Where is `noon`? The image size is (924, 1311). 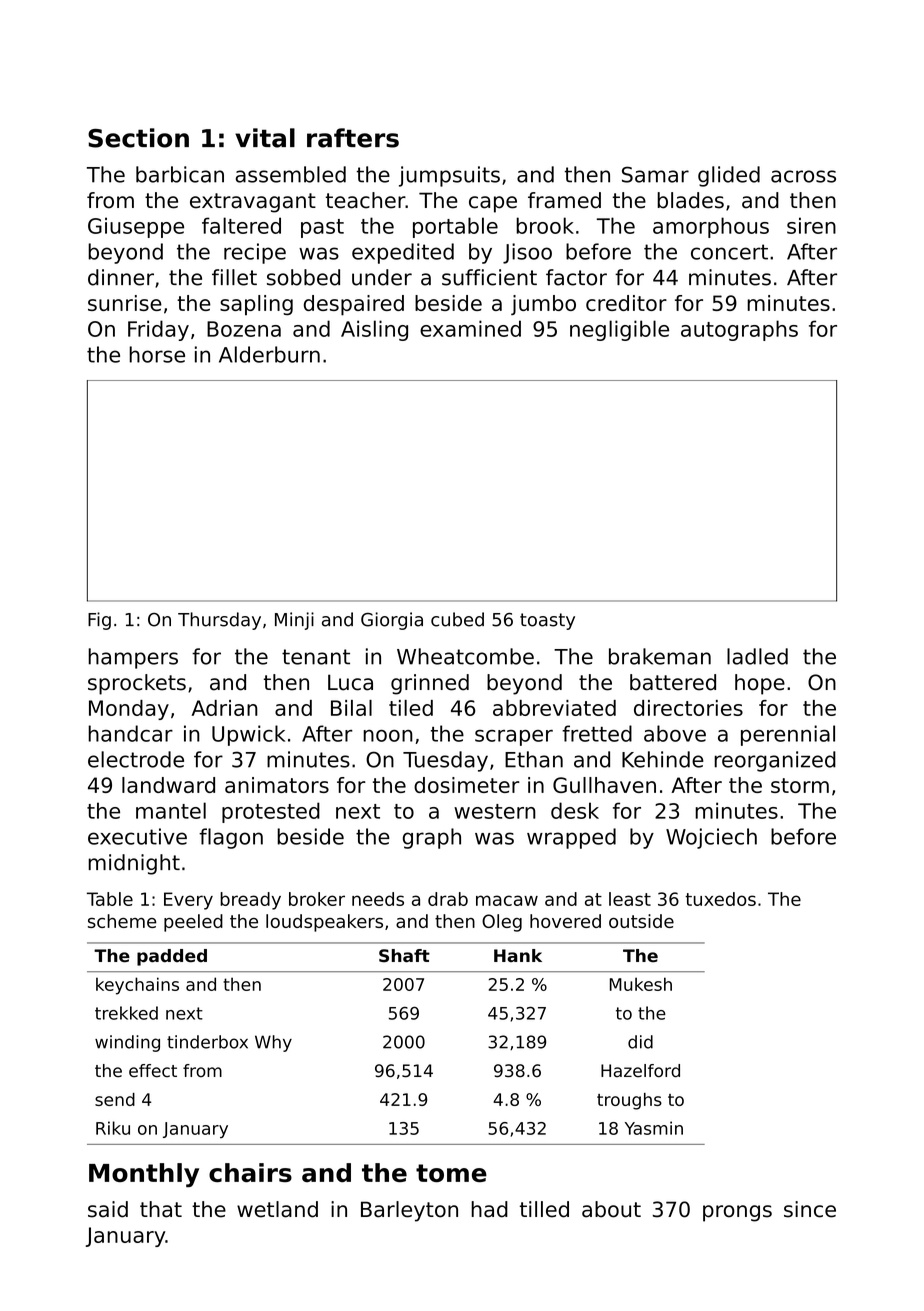 noon is located at coordinates (388, 736).
